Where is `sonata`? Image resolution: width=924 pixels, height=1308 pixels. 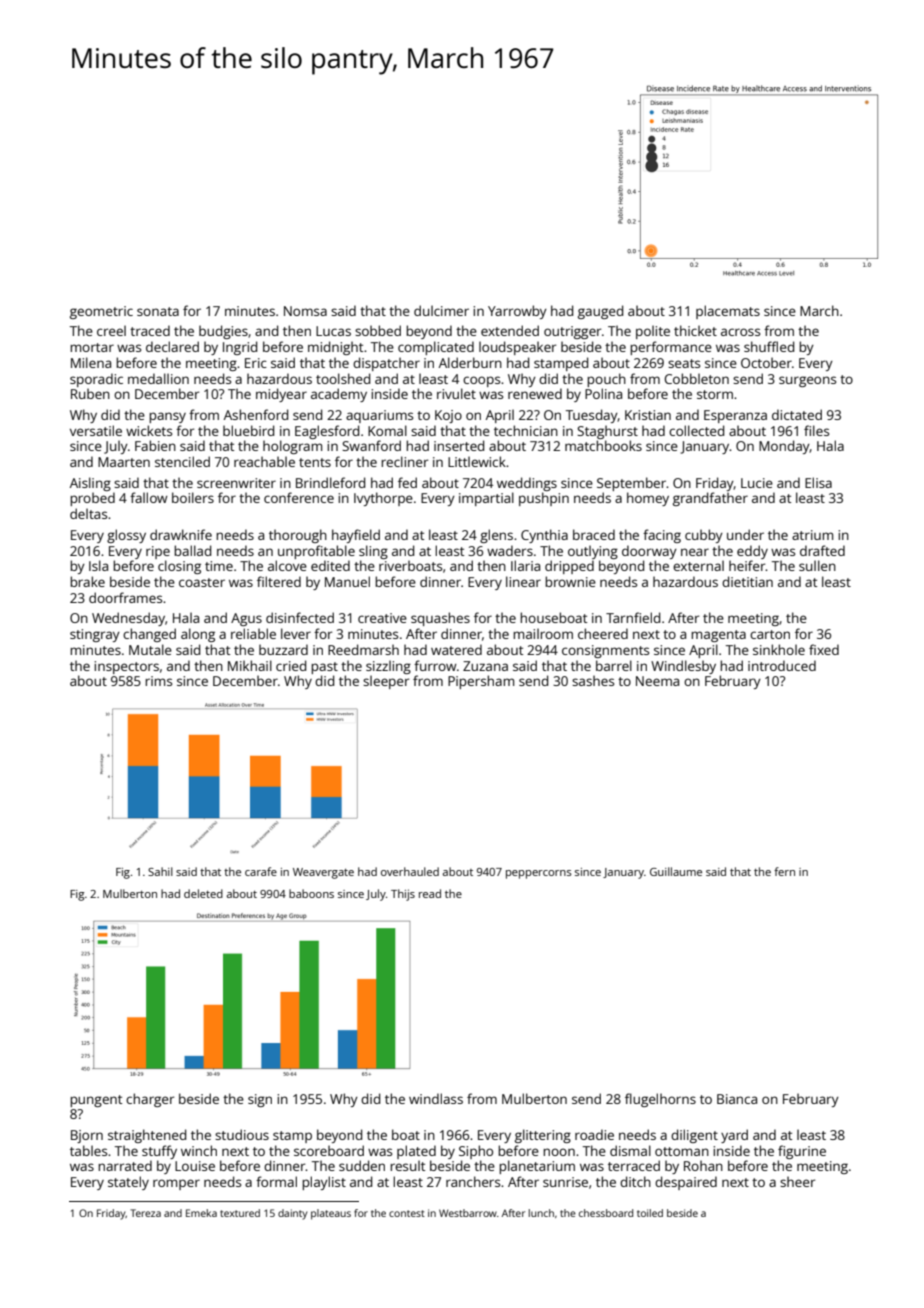
sonata is located at coordinates (158, 311).
